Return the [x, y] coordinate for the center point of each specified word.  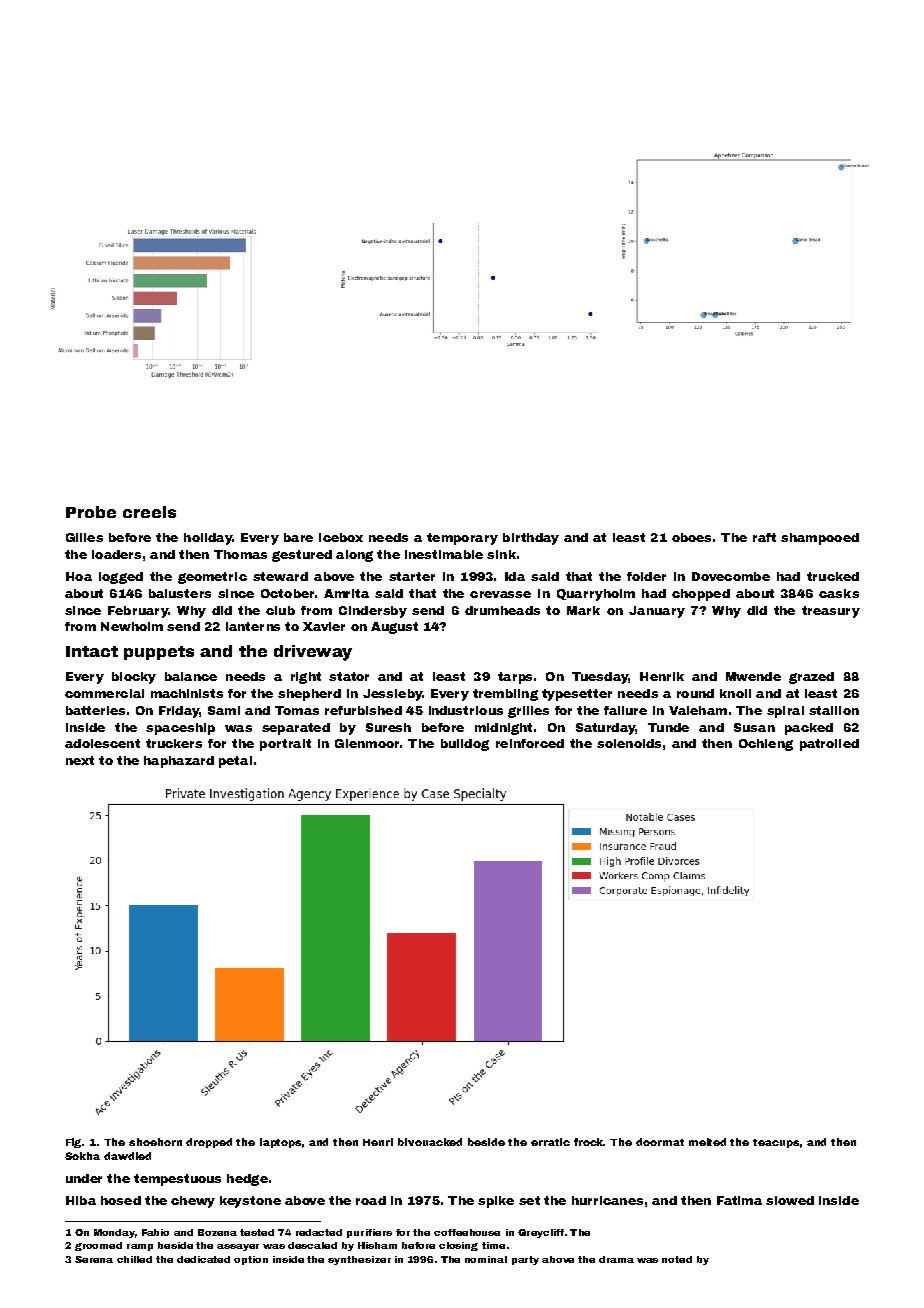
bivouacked [430, 1142]
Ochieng [766, 745]
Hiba [81, 1200]
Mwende [753, 676]
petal [235, 762]
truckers [174, 743]
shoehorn [155, 1142]
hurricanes [607, 1200]
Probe [91, 512]
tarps [515, 678]
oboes [691, 537]
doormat [660, 1142]
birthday [531, 539]
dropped [209, 1143]
